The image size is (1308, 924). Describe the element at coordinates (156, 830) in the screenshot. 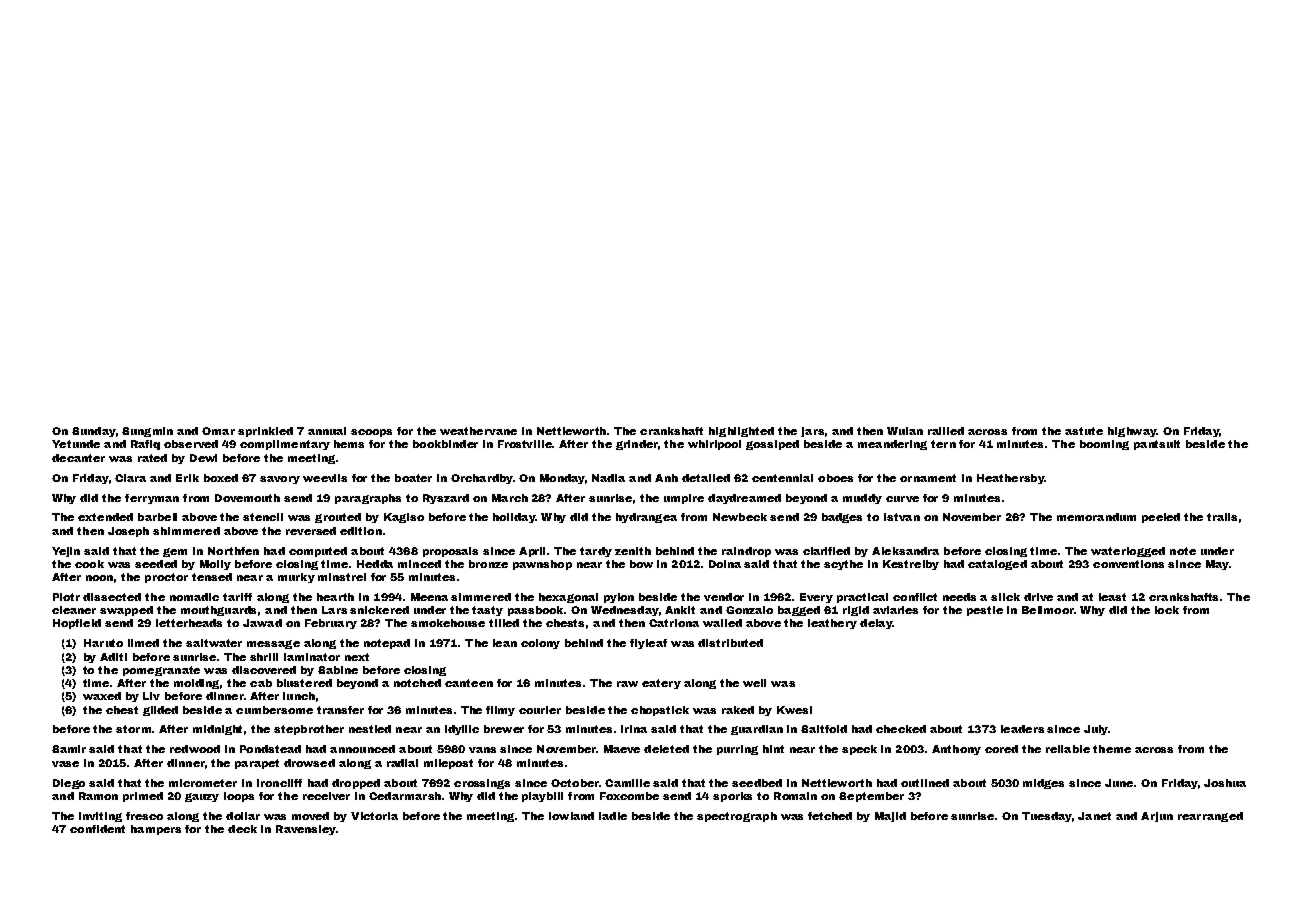

I see `hampers` at that location.
